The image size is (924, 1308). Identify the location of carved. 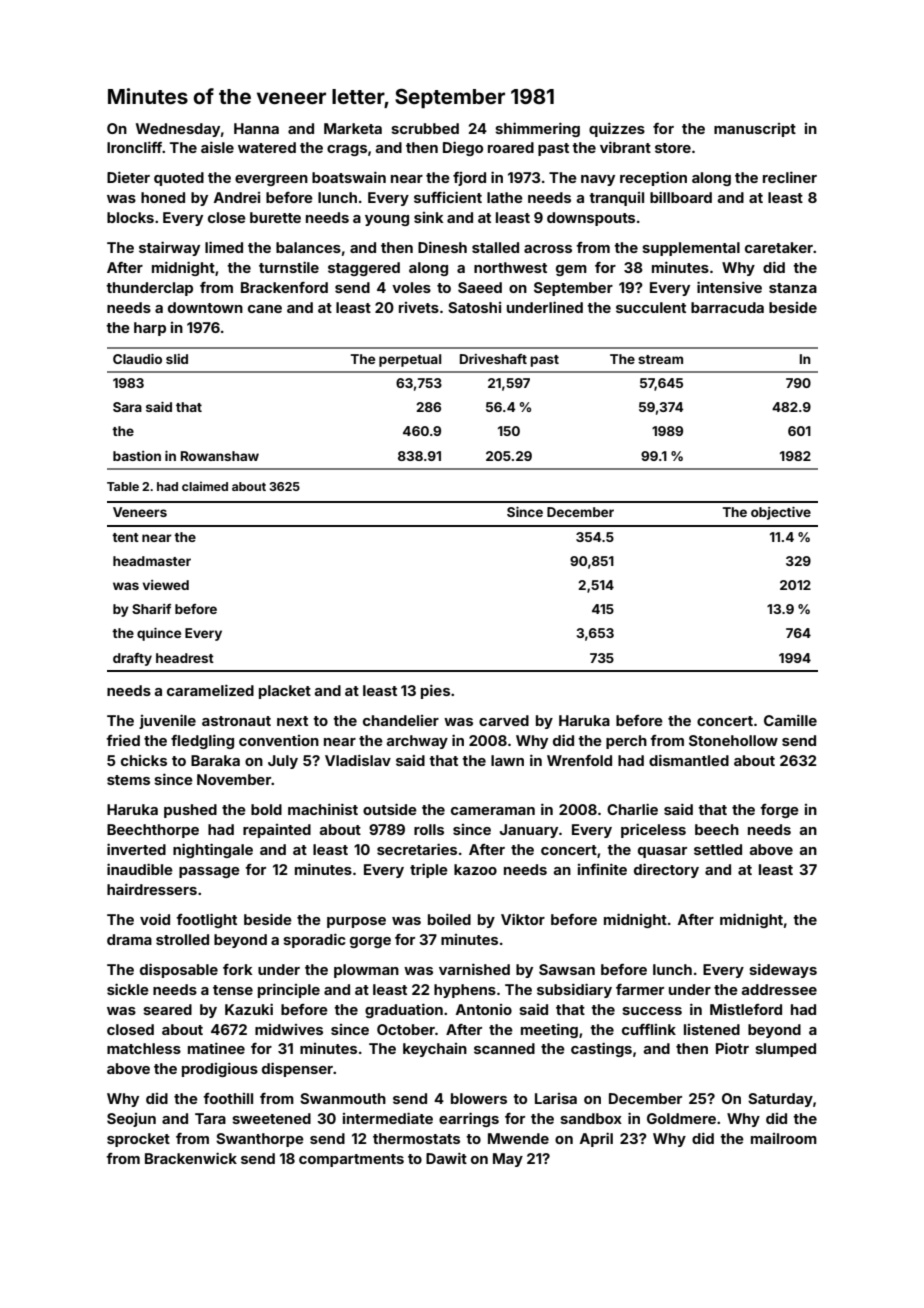
(504, 720).
